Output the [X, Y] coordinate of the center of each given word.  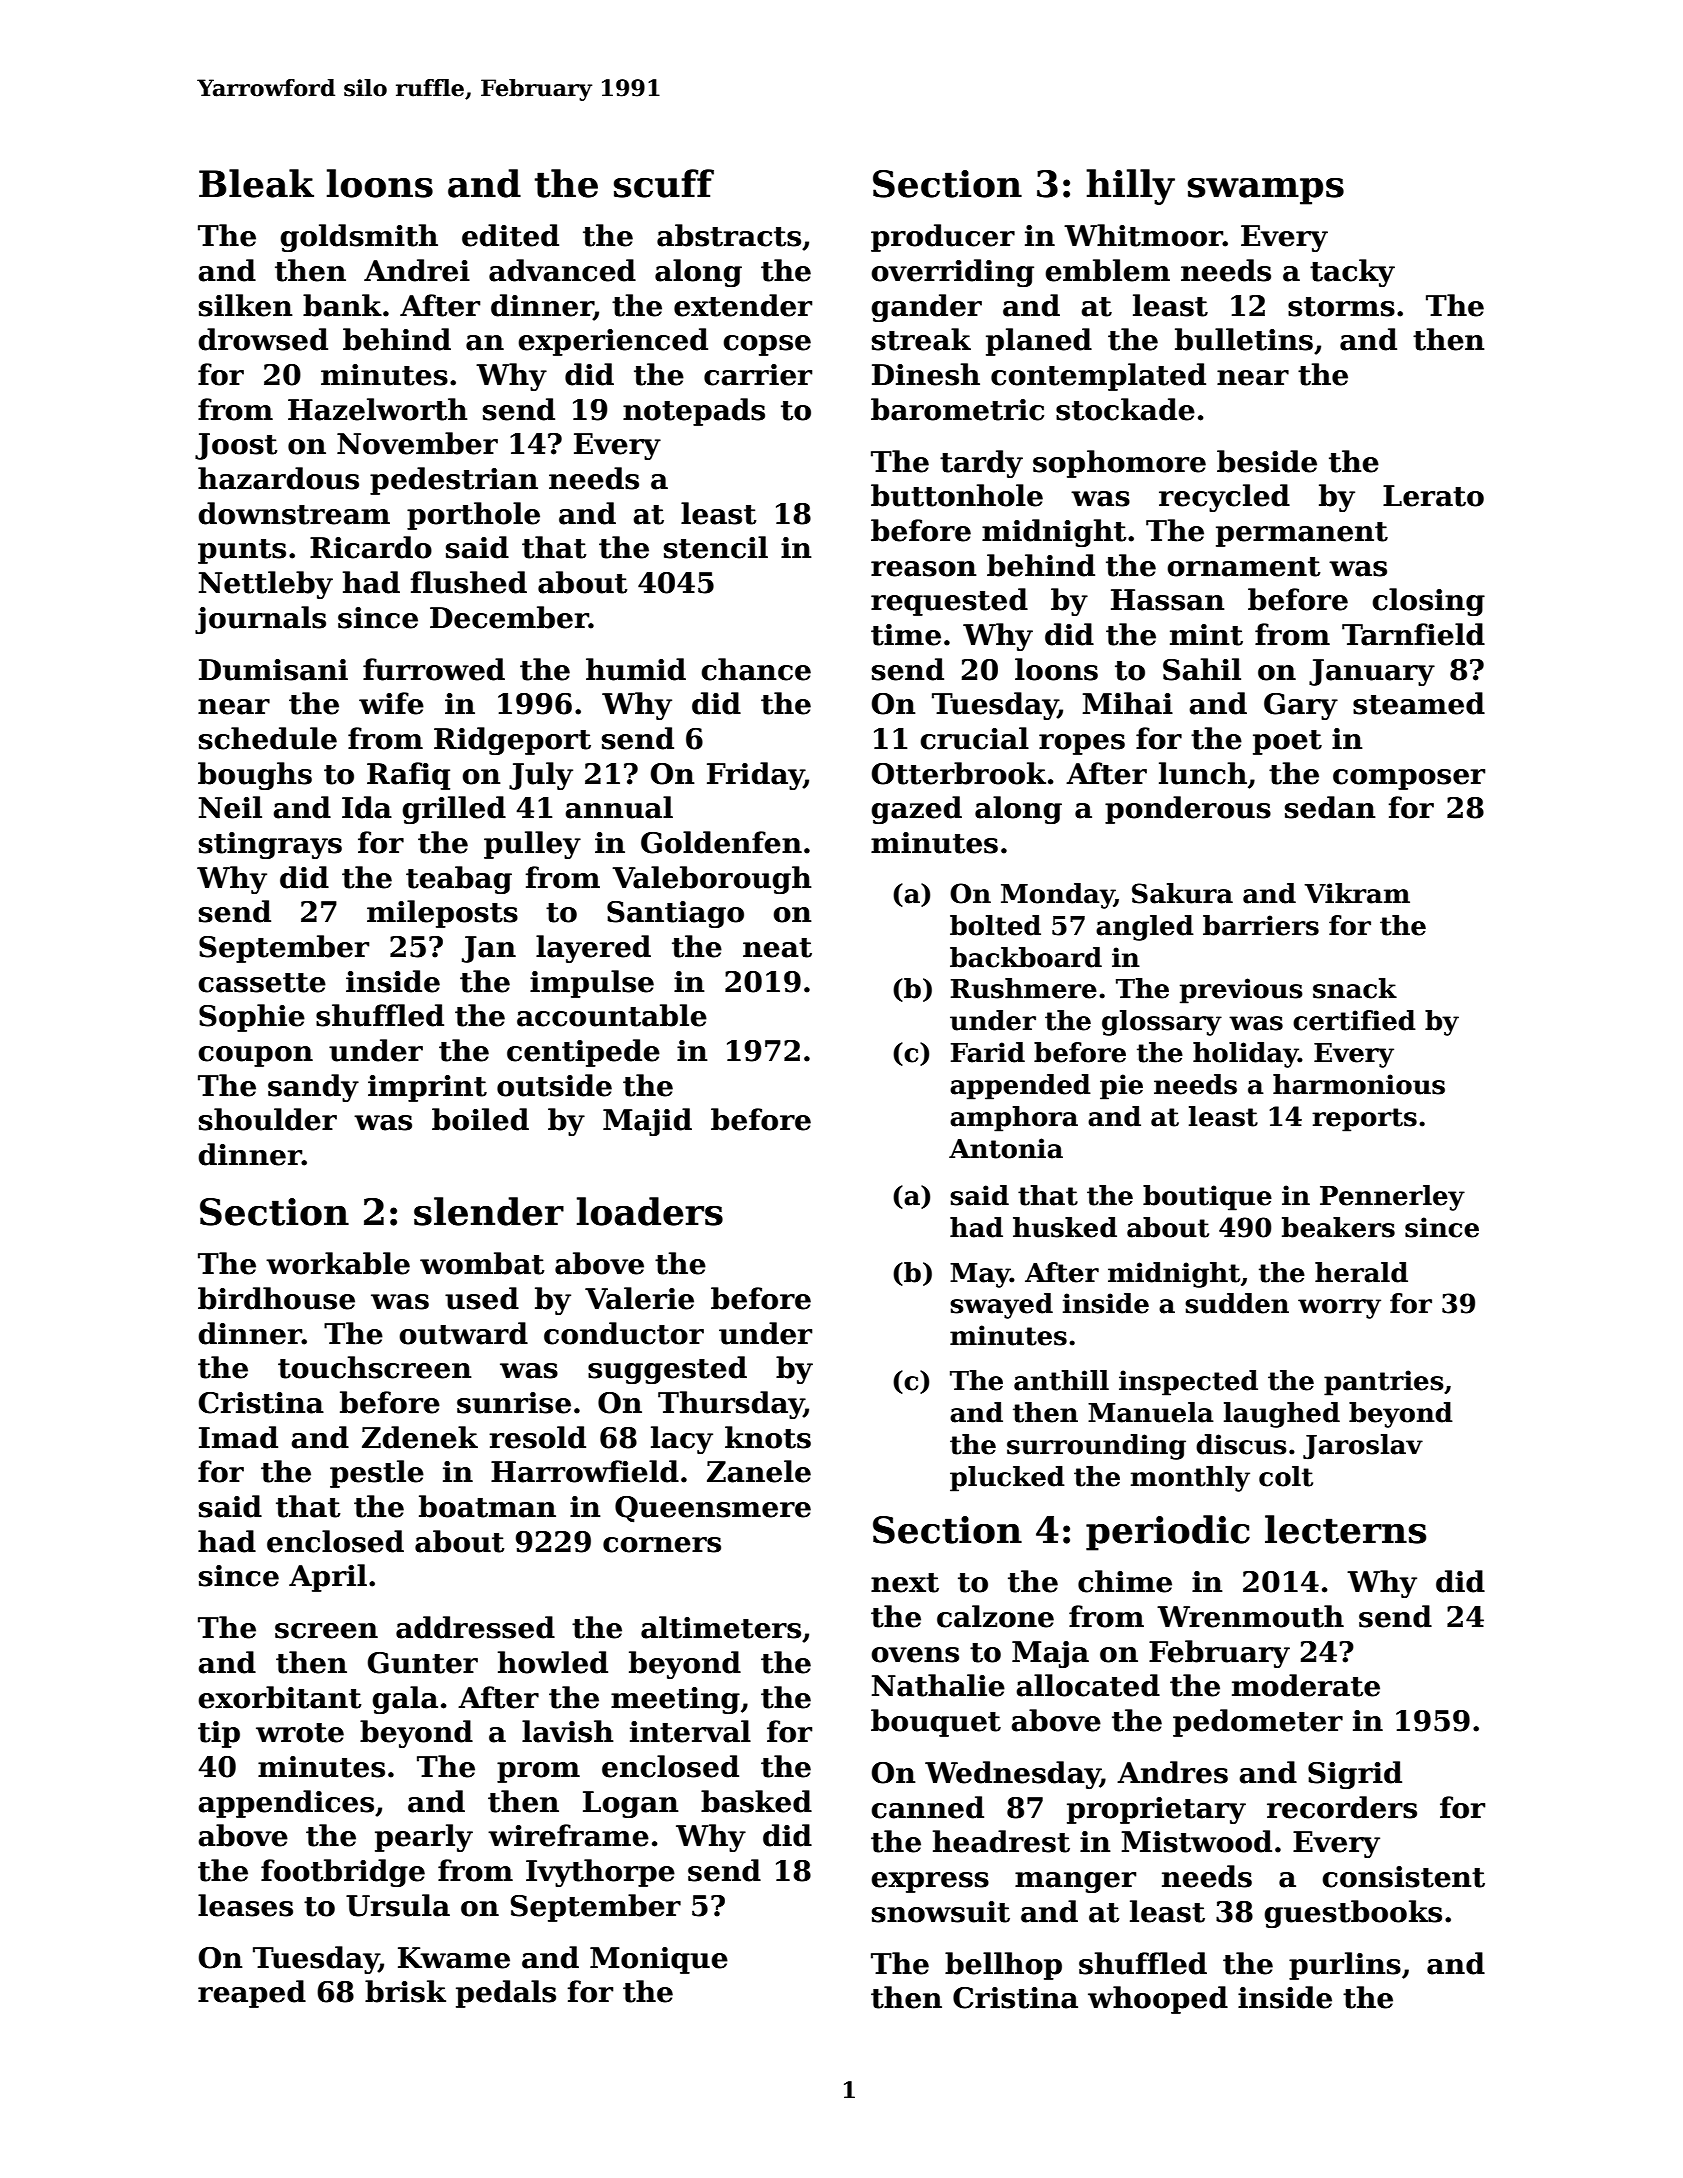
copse [767, 345]
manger [1075, 1882]
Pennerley [1392, 1198]
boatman [487, 1506]
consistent [1403, 1877]
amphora [1014, 1119]
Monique [659, 1960]
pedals [506, 1994]
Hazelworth [378, 409]
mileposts [442, 914]
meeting [675, 1700]
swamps [1266, 191]
